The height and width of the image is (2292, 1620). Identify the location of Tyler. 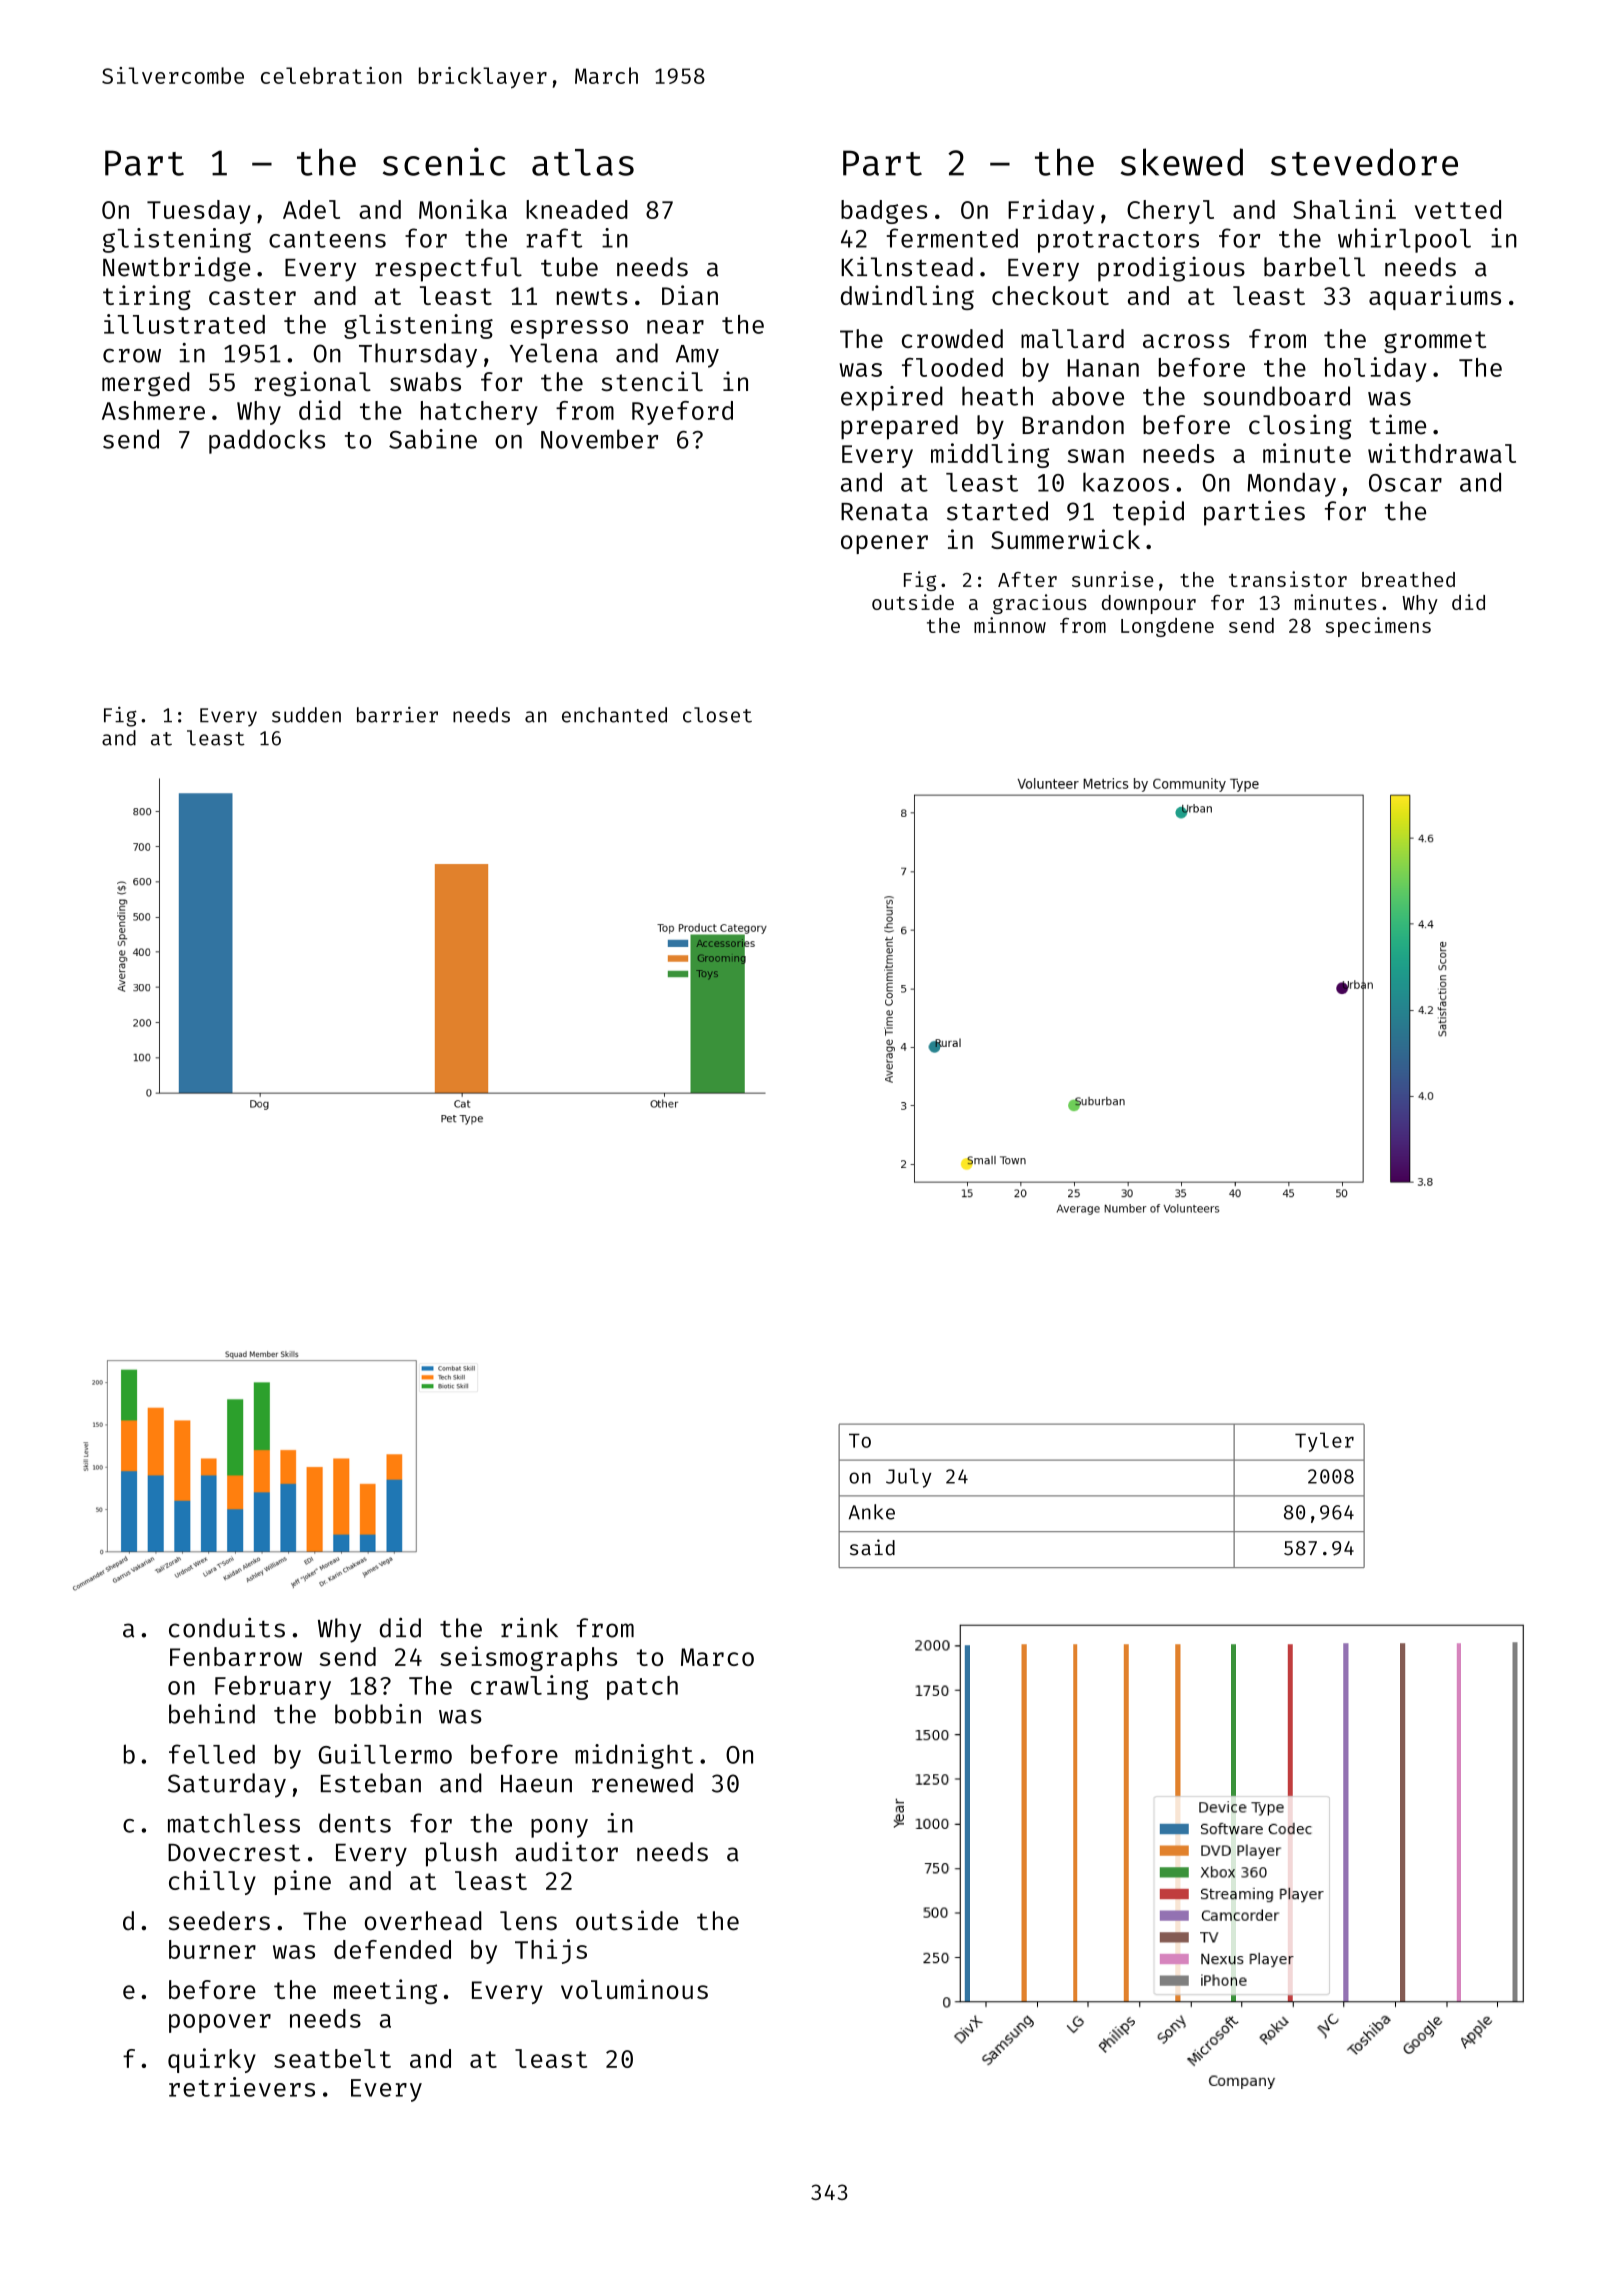
(1324, 1442).
